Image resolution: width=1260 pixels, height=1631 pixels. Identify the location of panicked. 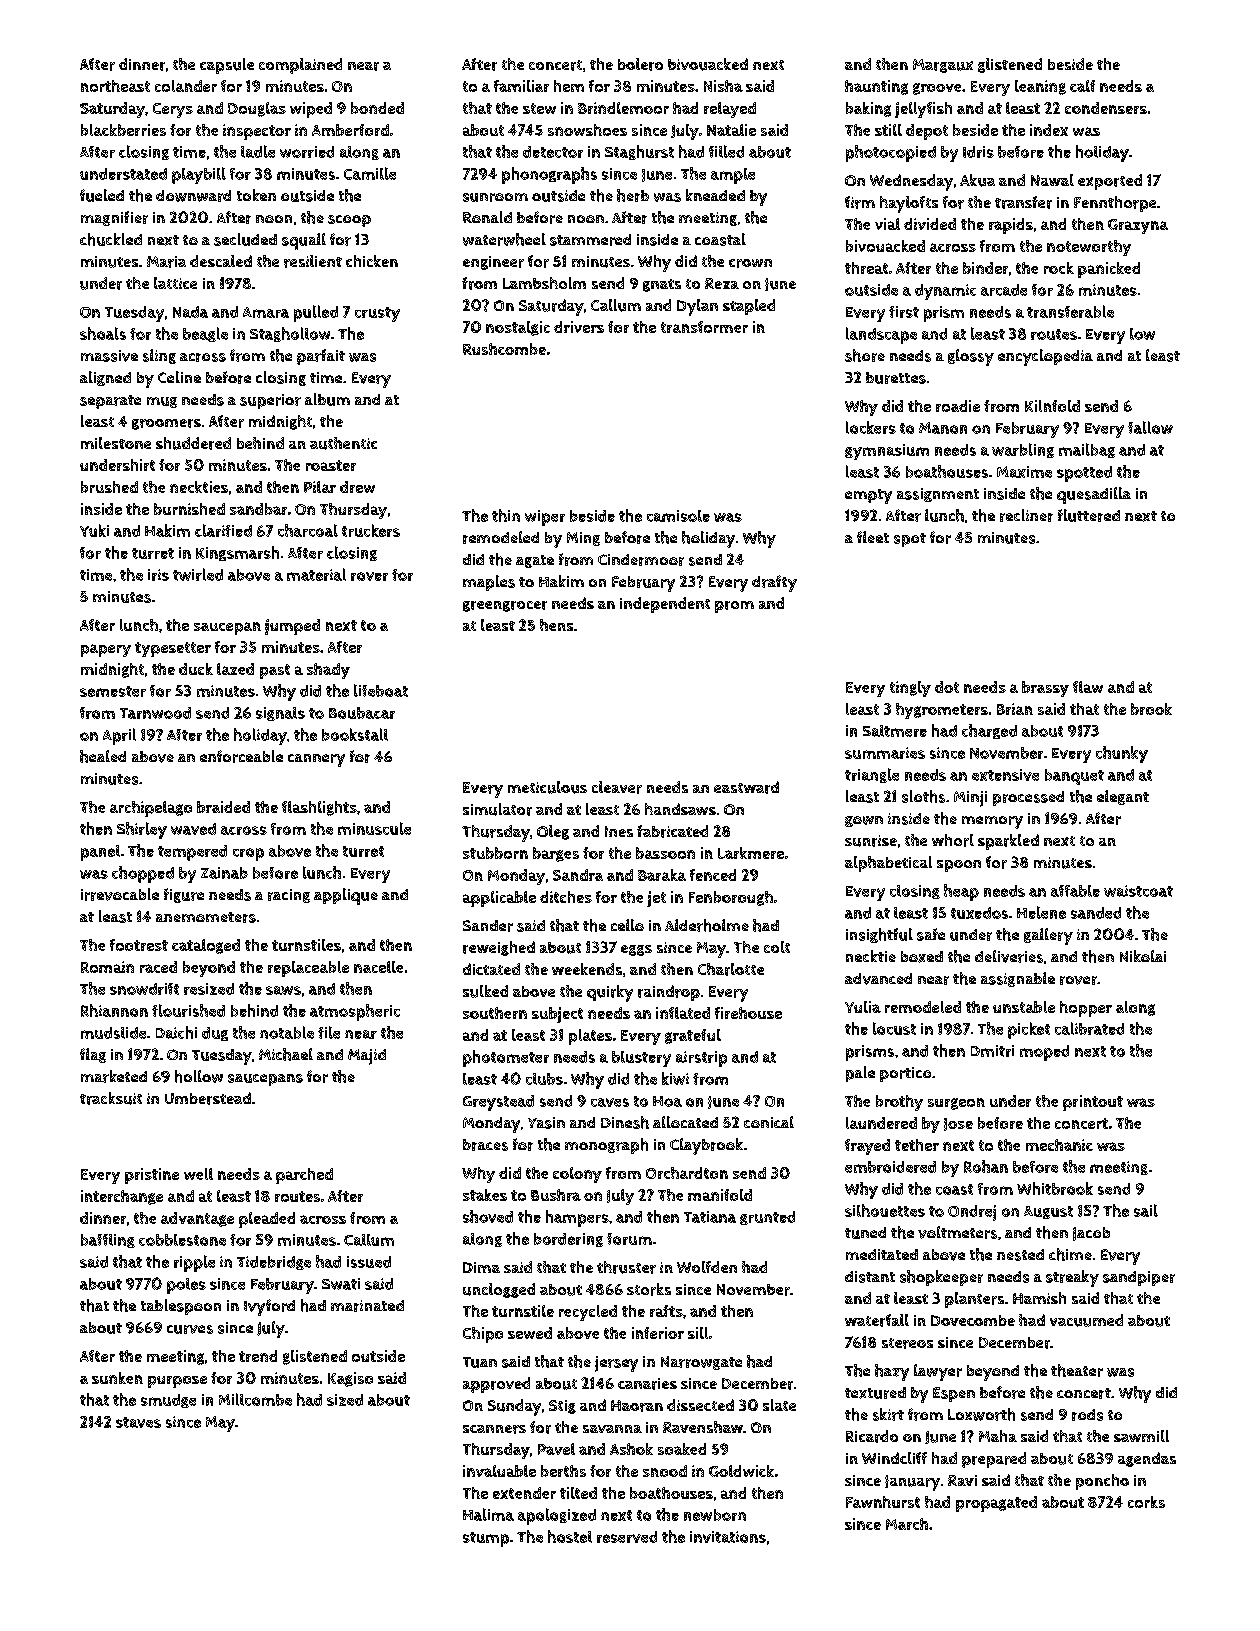
(1109, 270).
